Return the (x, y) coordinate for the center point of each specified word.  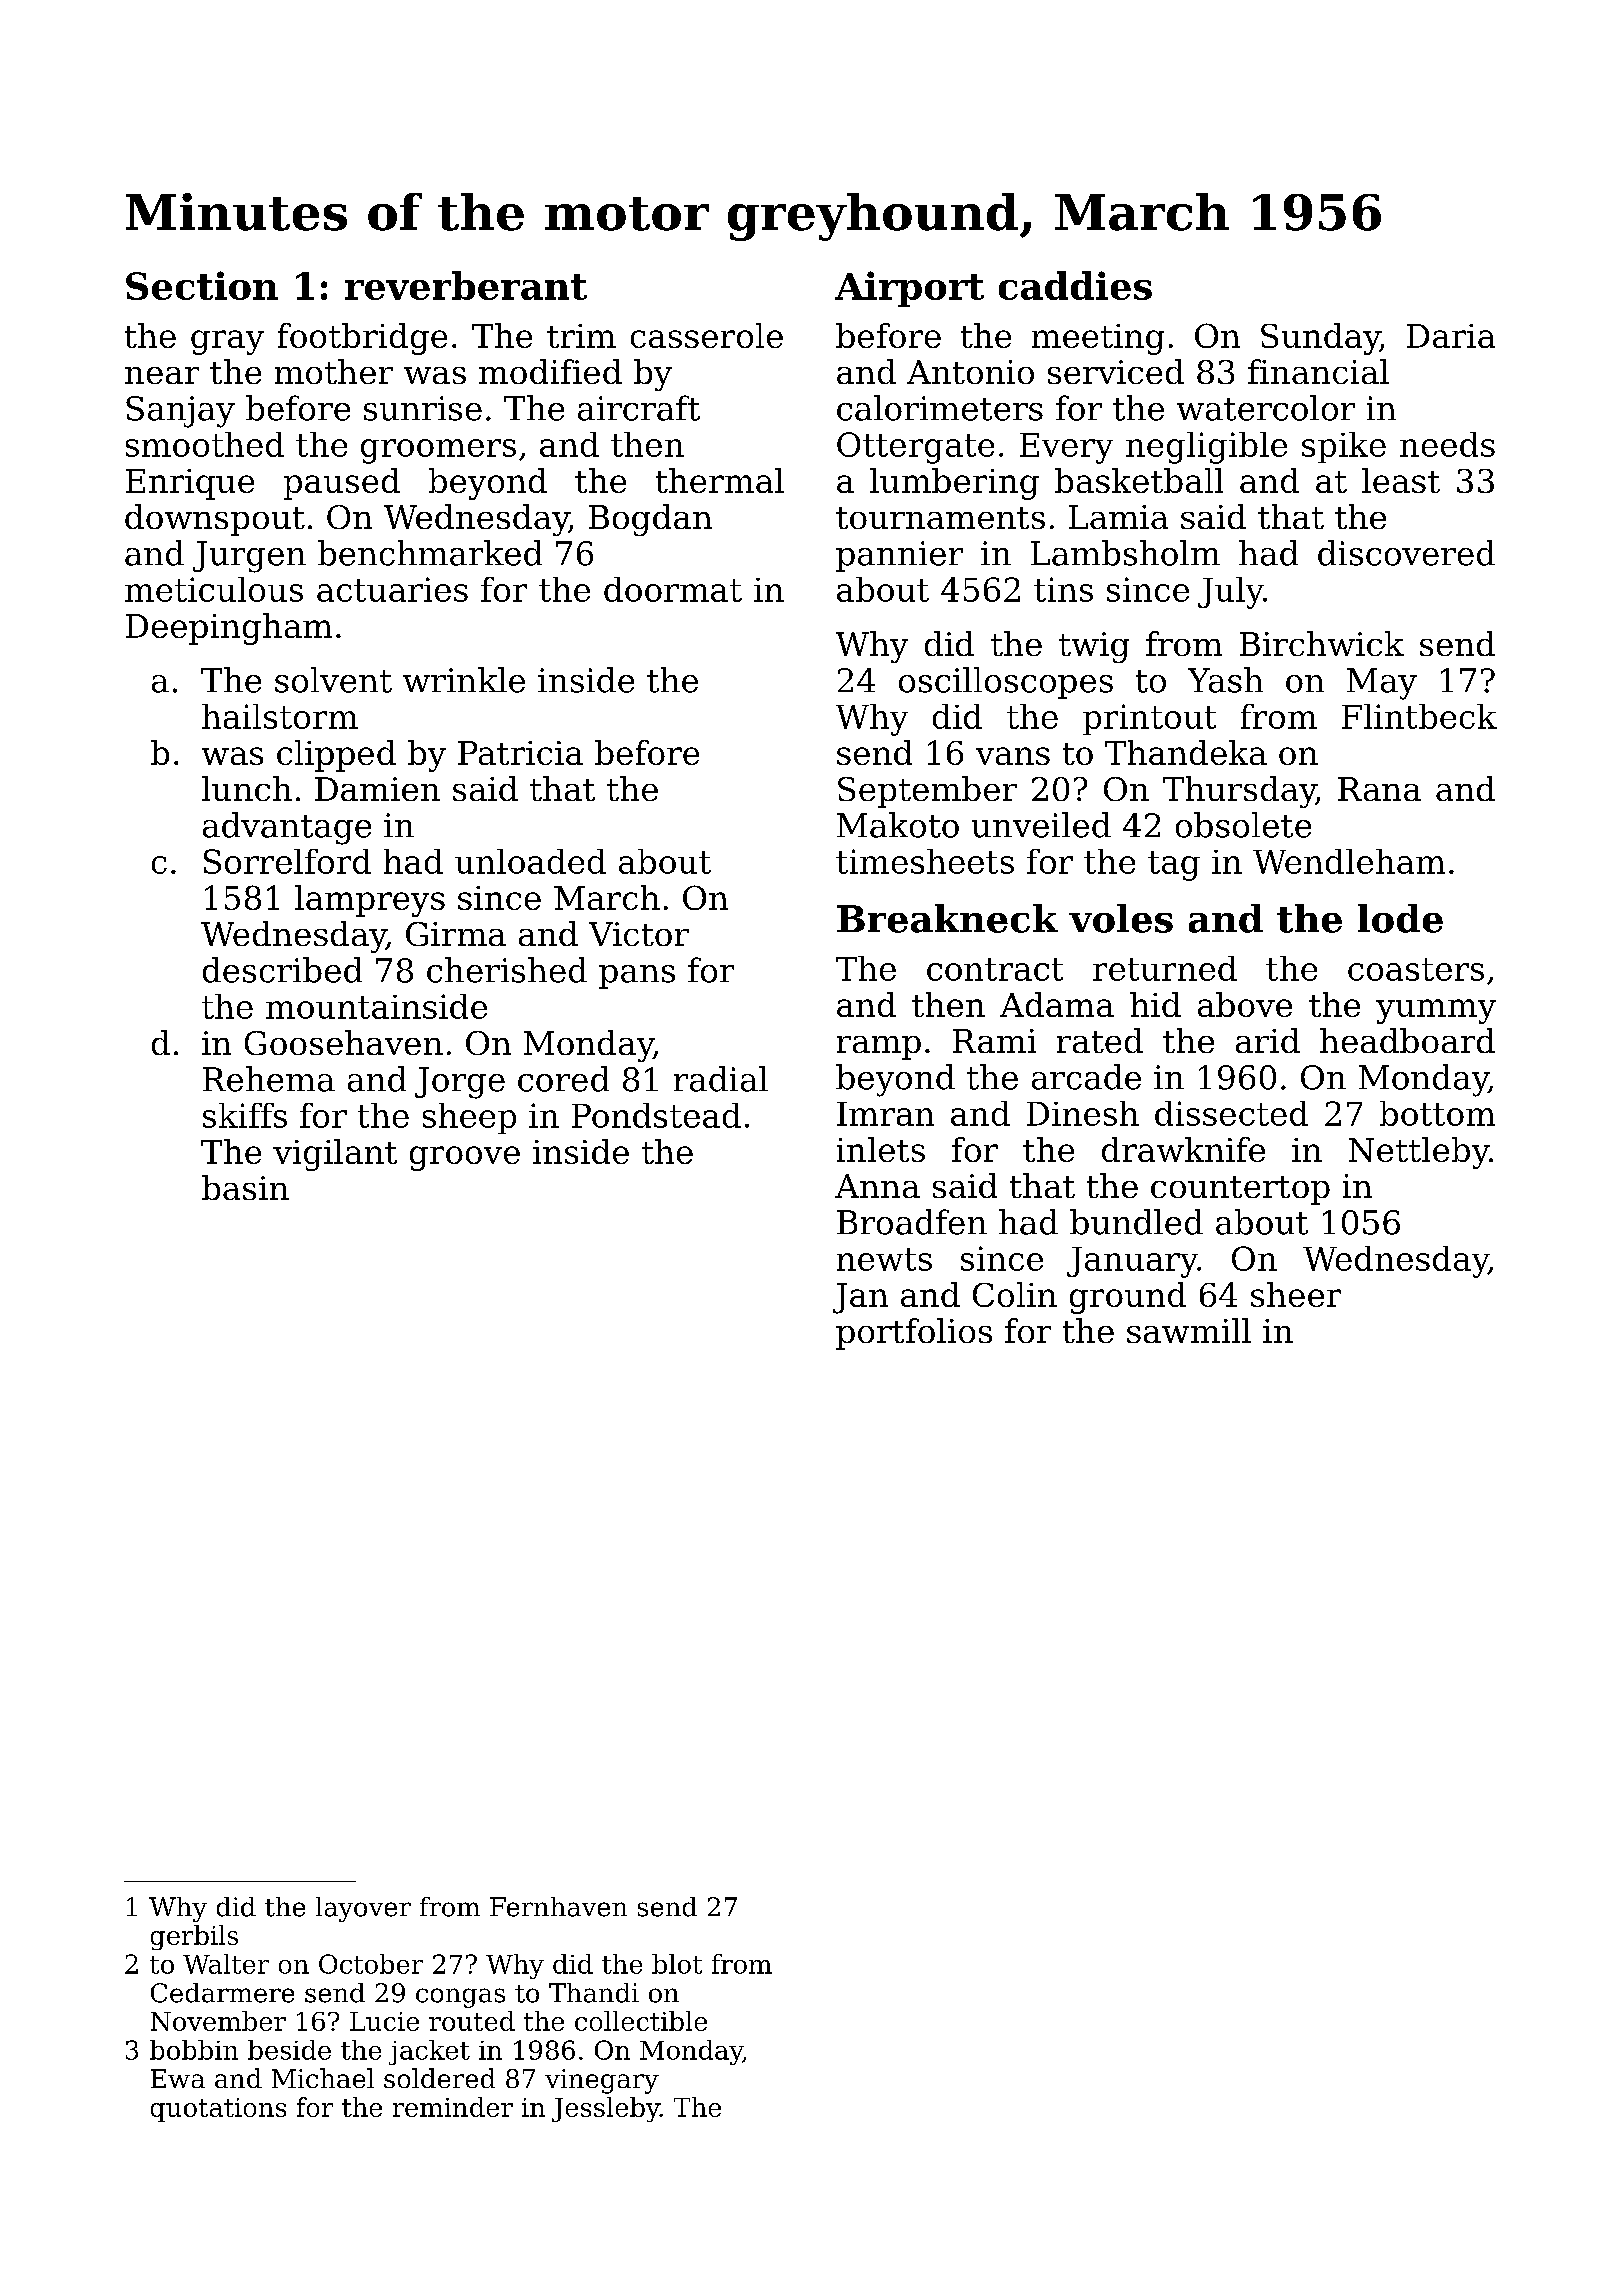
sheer (1296, 1294)
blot (677, 1964)
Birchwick (1322, 643)
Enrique (190, 484)
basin (245, 1187)
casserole (707, 335)
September (927, 792)
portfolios (914, 1334)
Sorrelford (287, 861)
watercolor (1266, 408)
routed (472, 2021)
